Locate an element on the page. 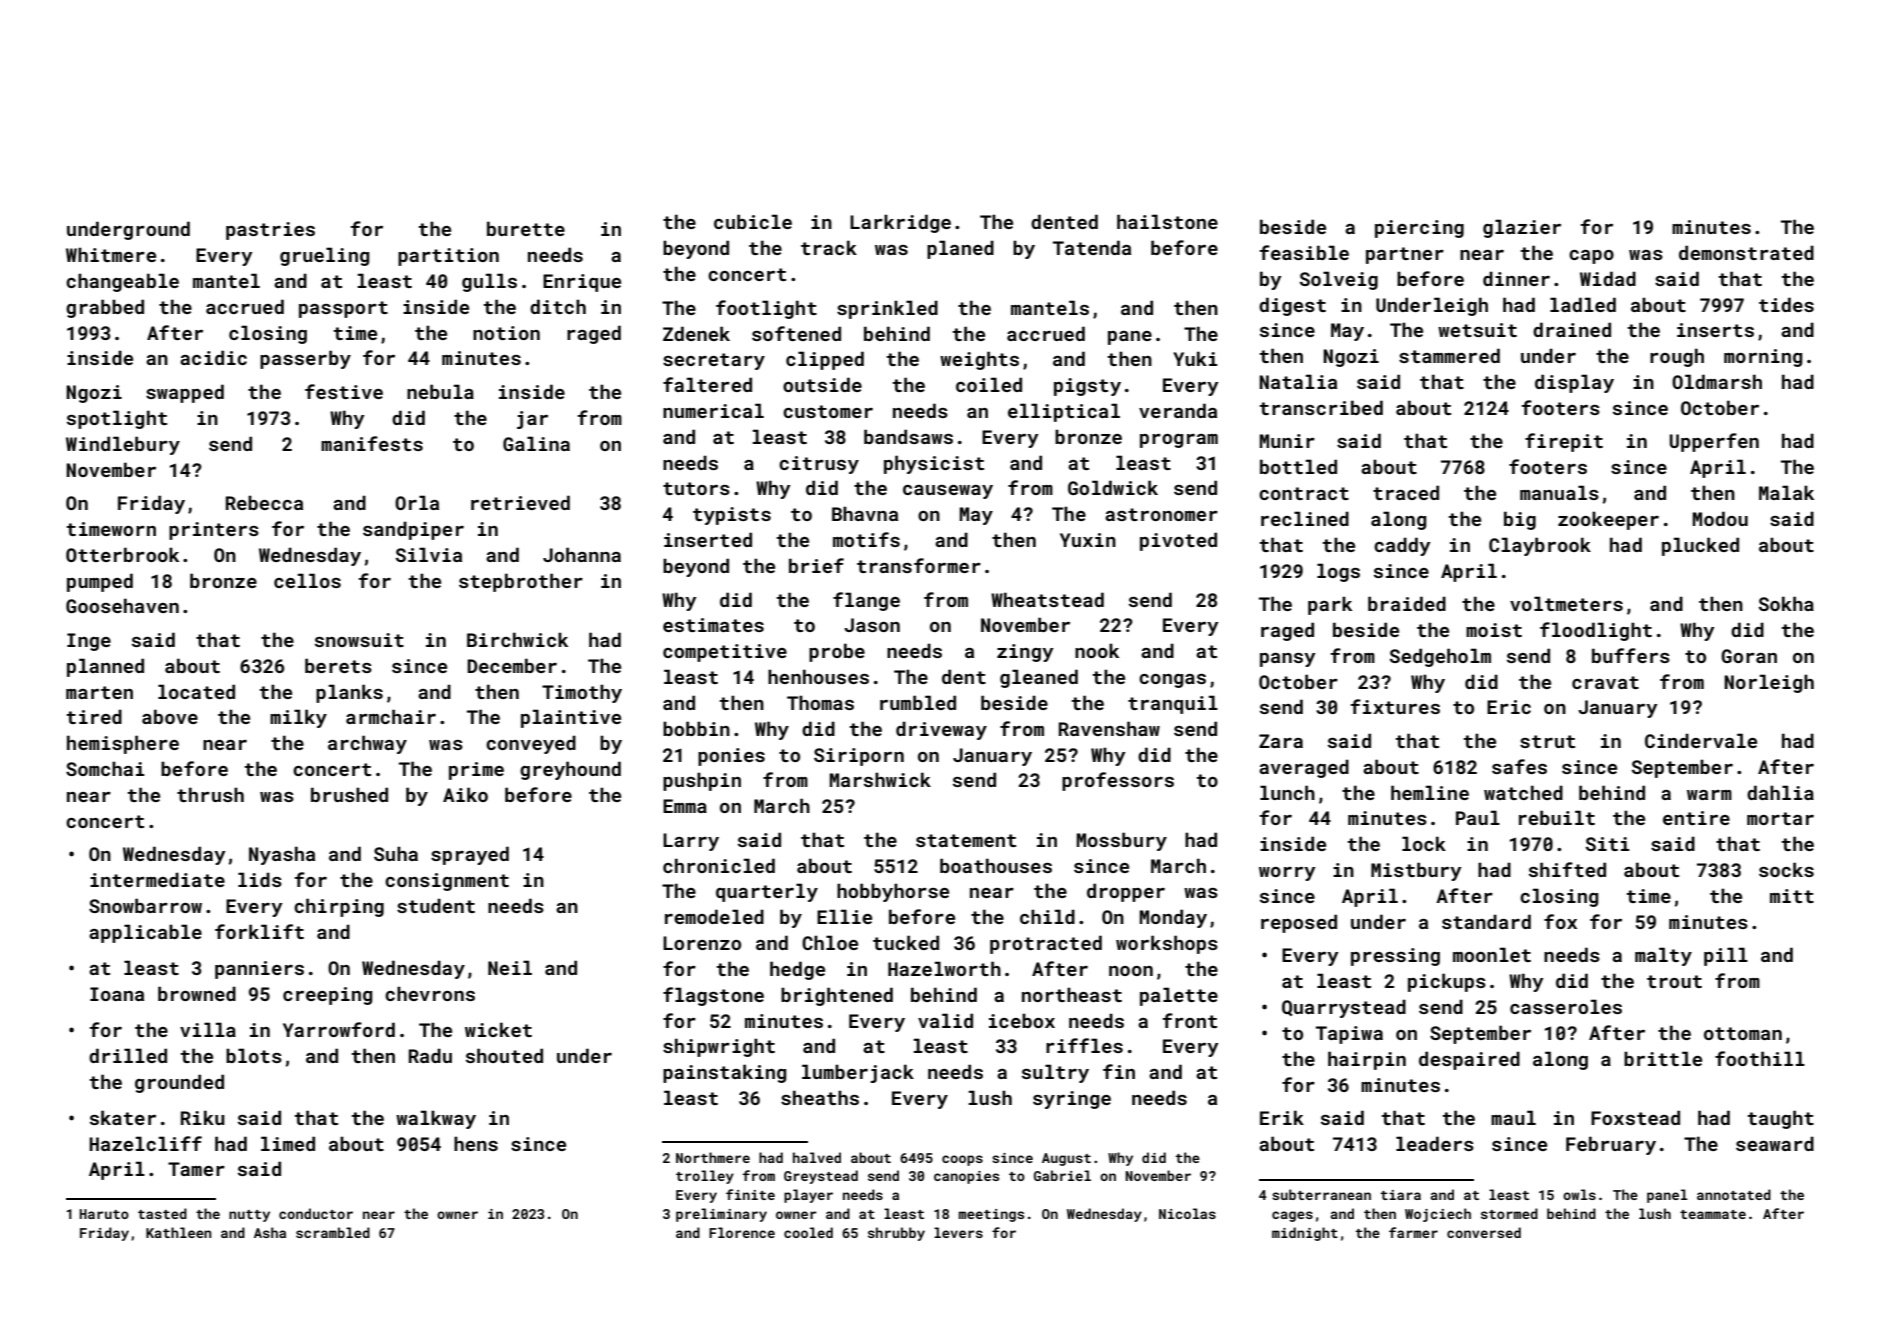  sprinkled is located at coordinates (887, 309).
